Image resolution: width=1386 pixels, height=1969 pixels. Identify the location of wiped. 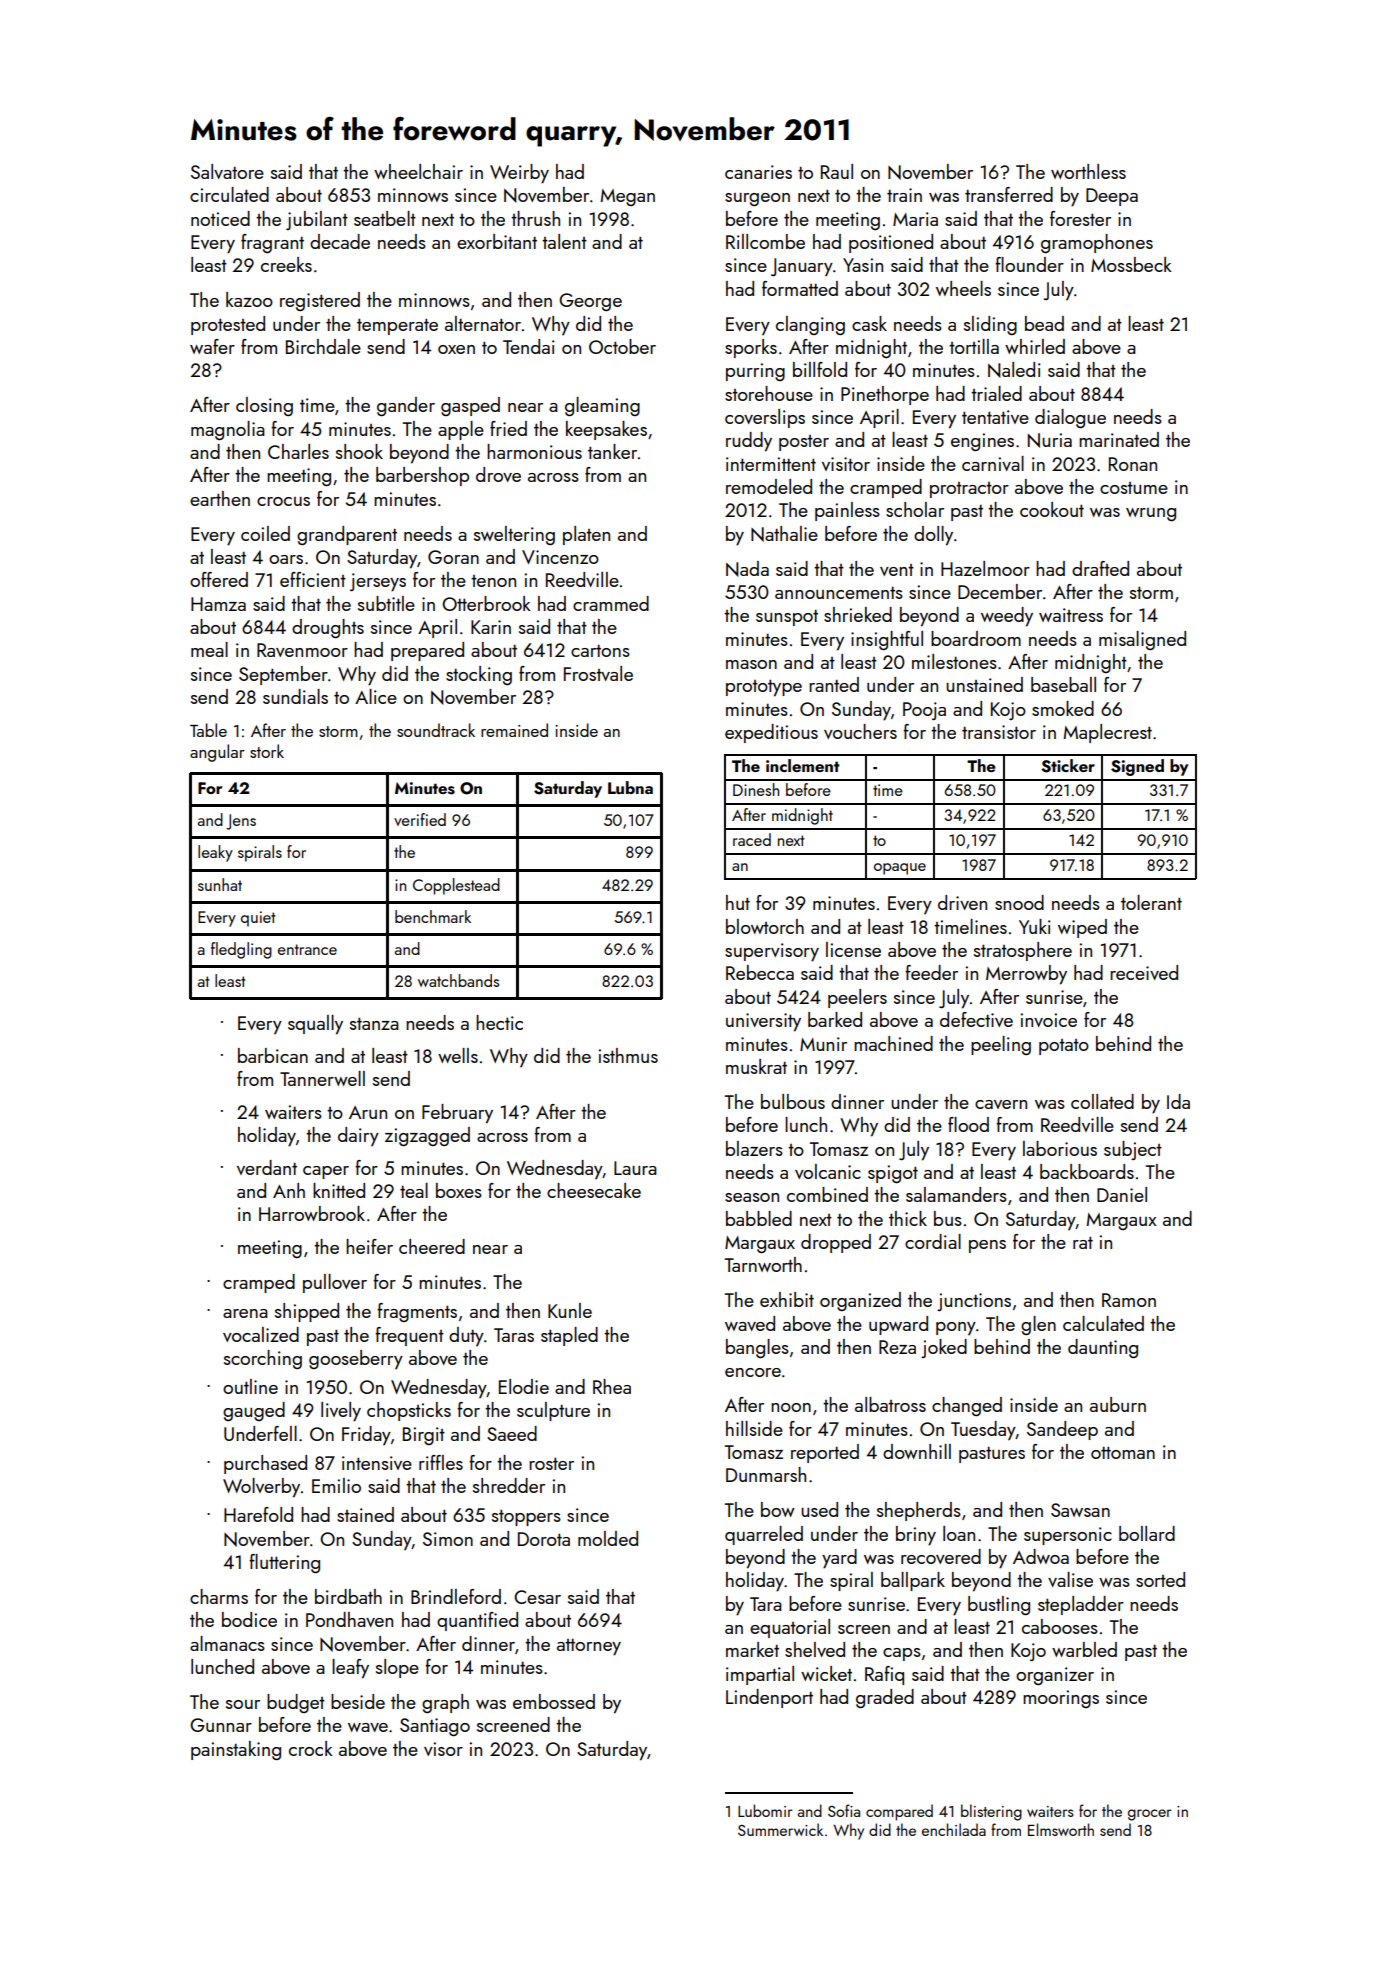
(1082, 928).
